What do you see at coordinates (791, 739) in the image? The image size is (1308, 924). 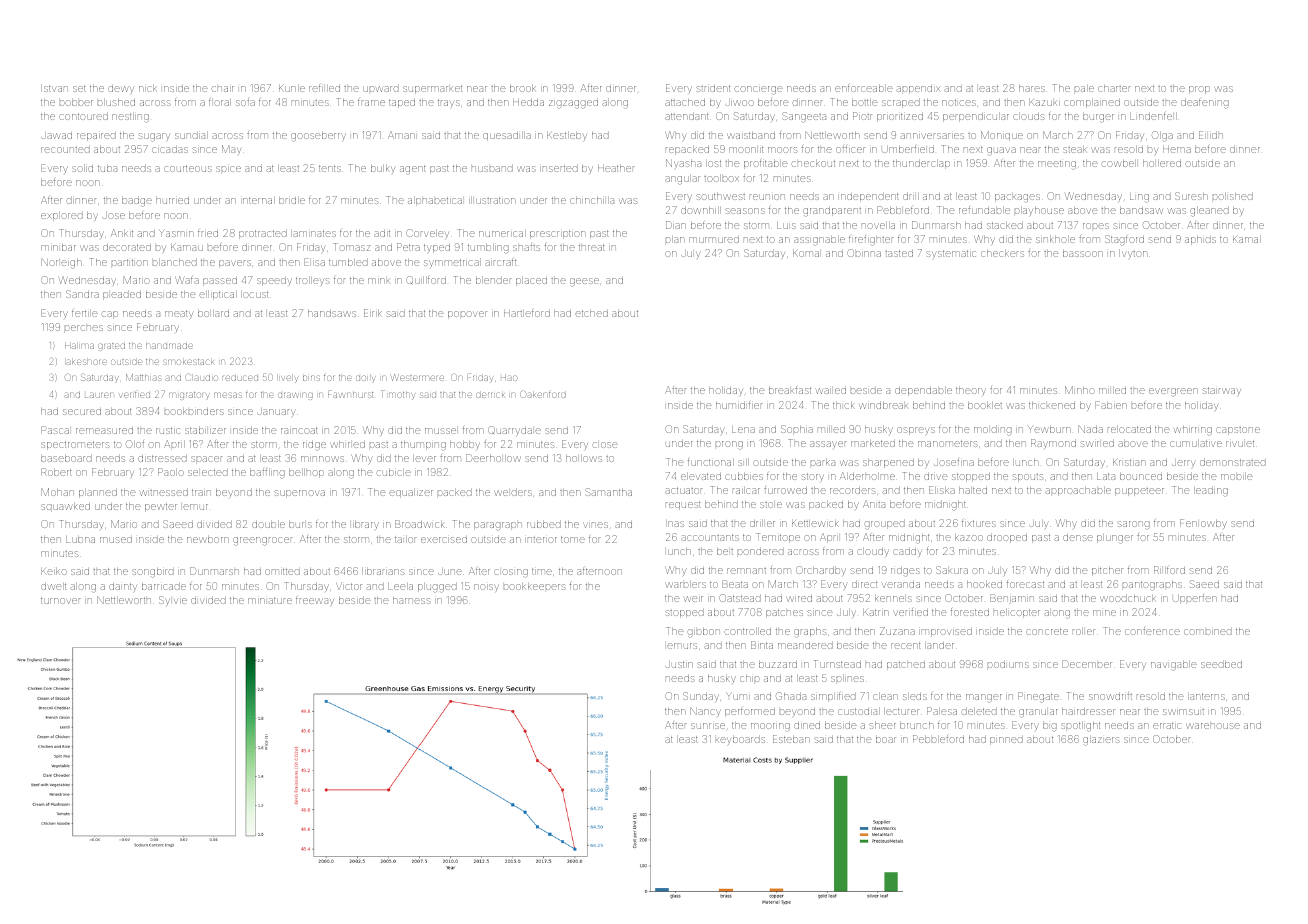 I see `Esteban` at bounding box center [791, 739].
